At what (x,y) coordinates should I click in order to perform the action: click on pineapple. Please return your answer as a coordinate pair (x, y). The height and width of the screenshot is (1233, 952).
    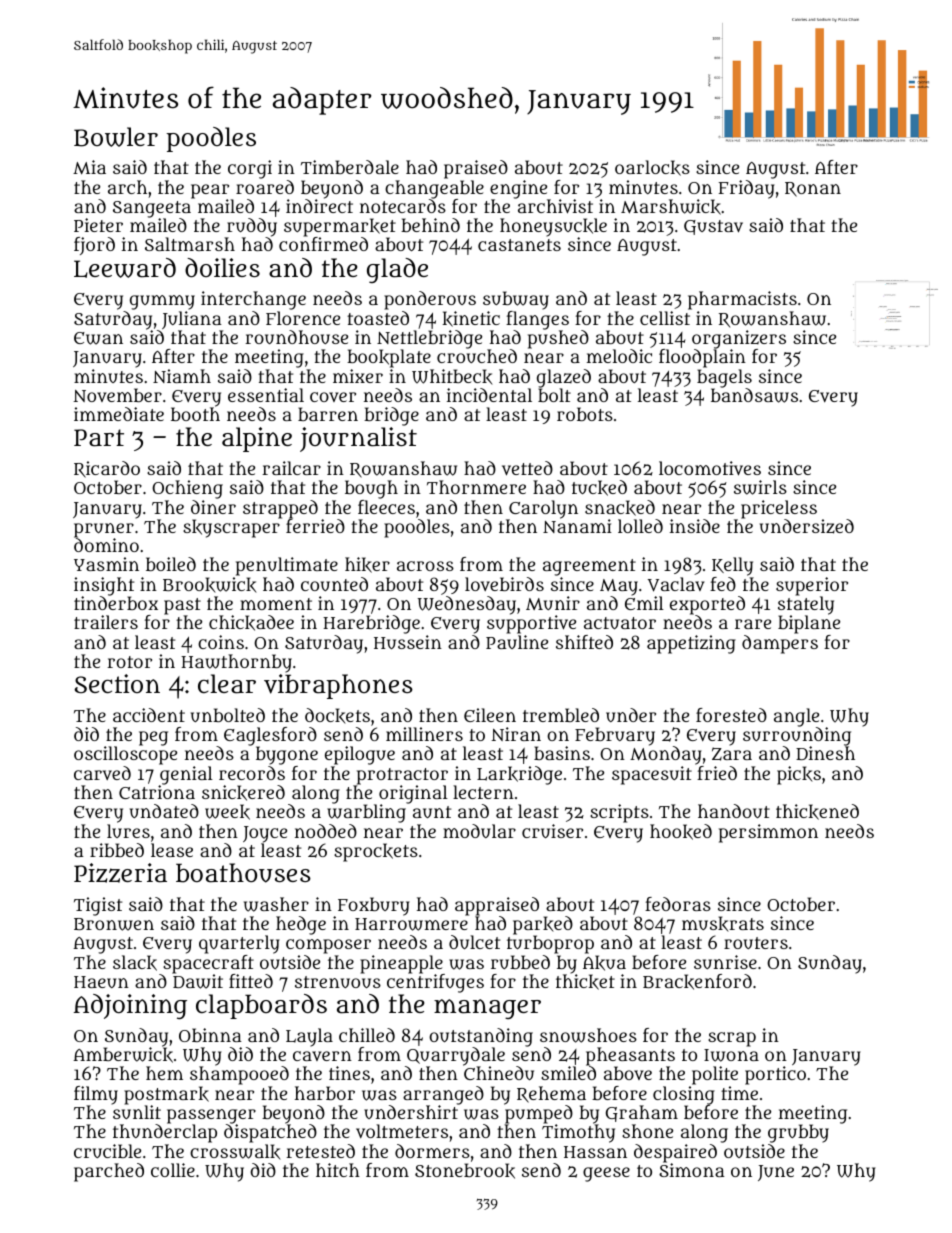
    Looking at the image, I should click on (401, 964).
